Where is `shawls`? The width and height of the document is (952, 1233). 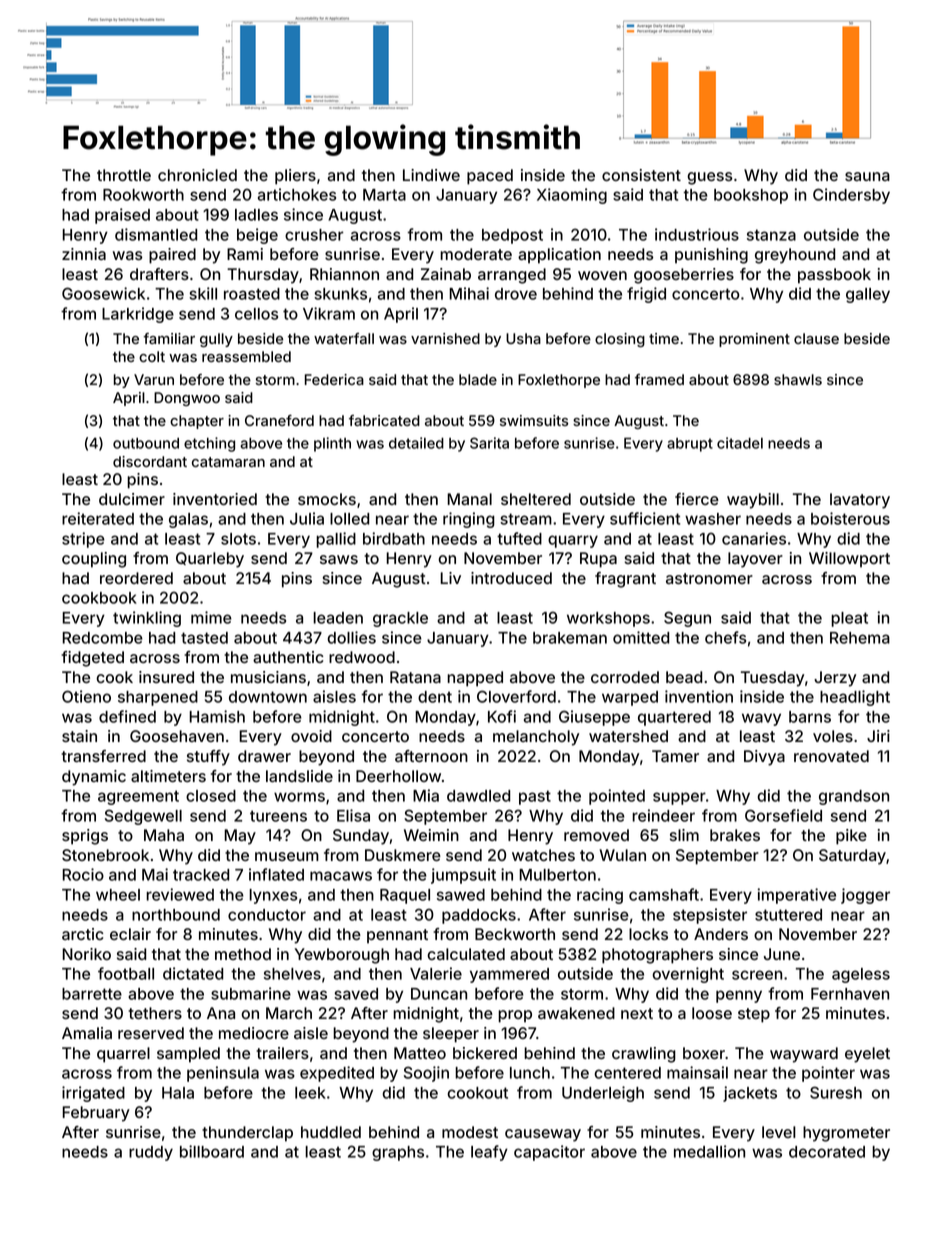 shawls is located at coordinates (798, 379).
